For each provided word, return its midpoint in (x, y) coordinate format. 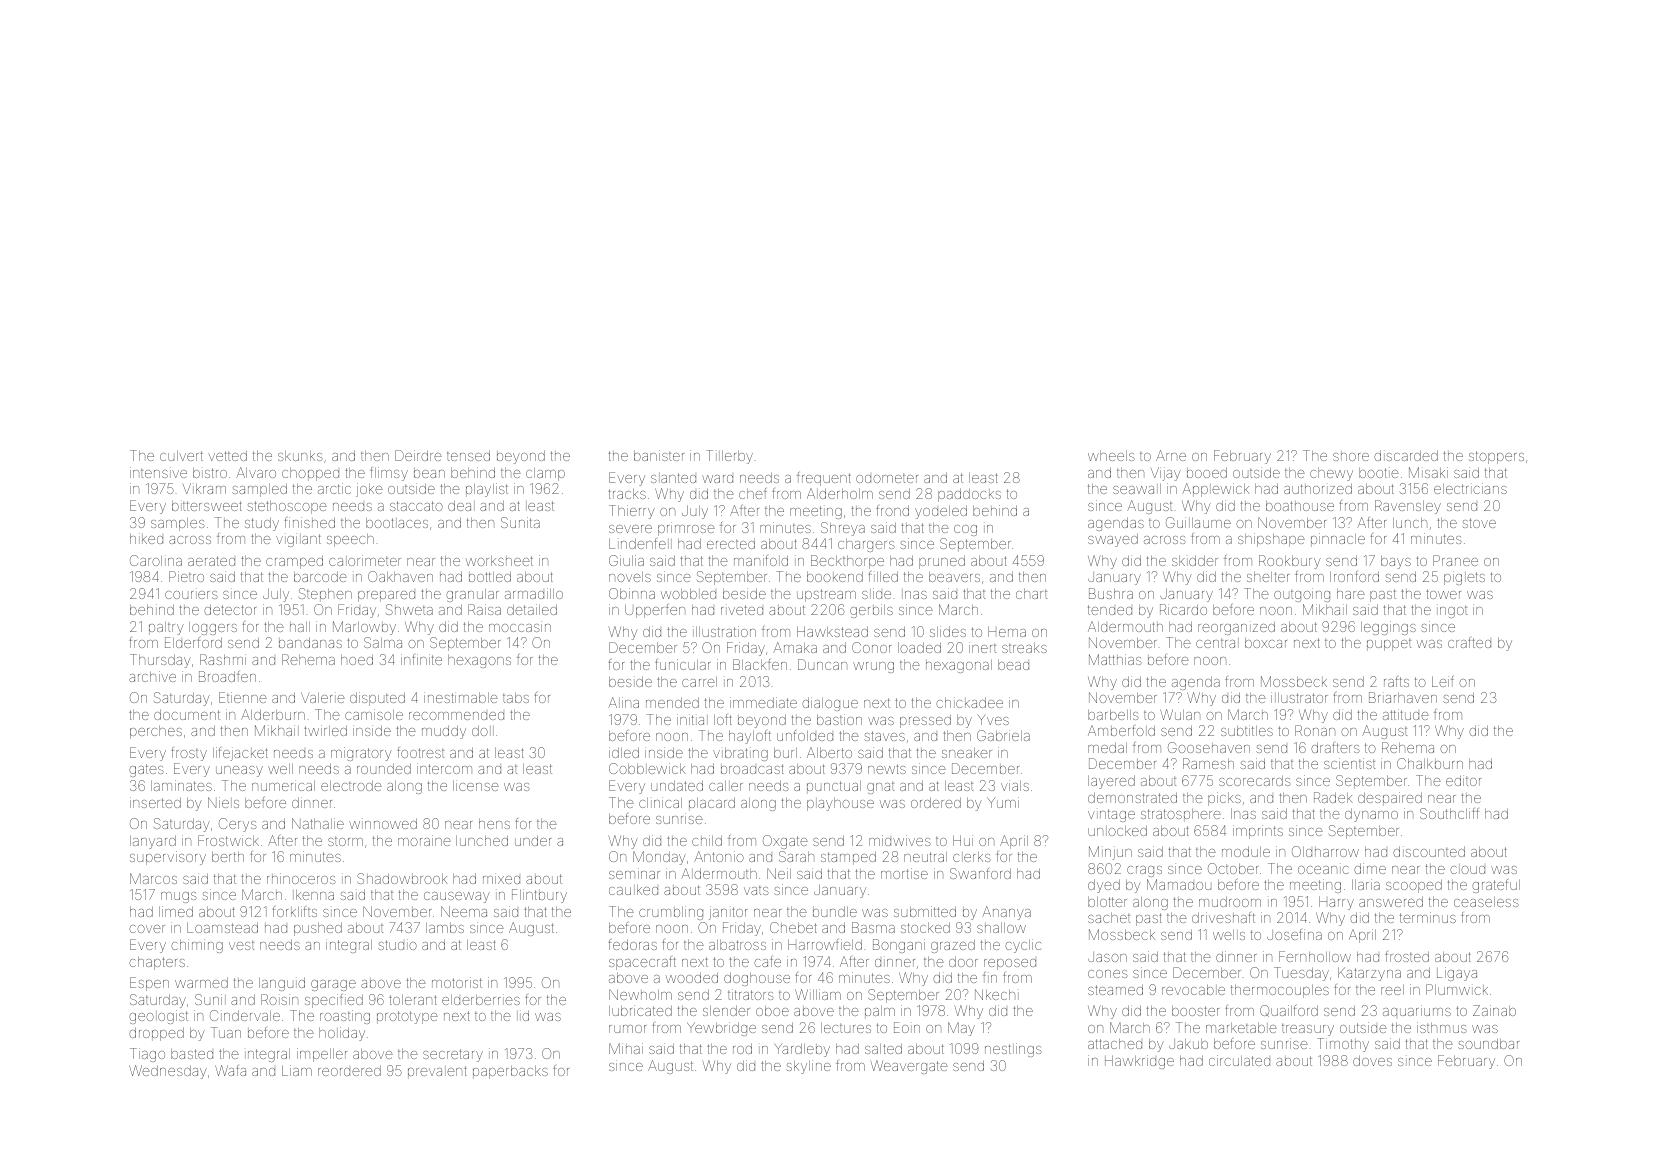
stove (1479, 523)
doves (1372, 1061)
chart (1031, 594)
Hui (963, 840)
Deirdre (418, 455)
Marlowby (364, 628)
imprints (1258, 832)
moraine (424, 840)
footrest (420, 752)
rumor (627, 1029)
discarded (1406, 456)
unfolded (805, 735)
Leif (1443, 681)
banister (659, 455)
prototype (407, 1017)
